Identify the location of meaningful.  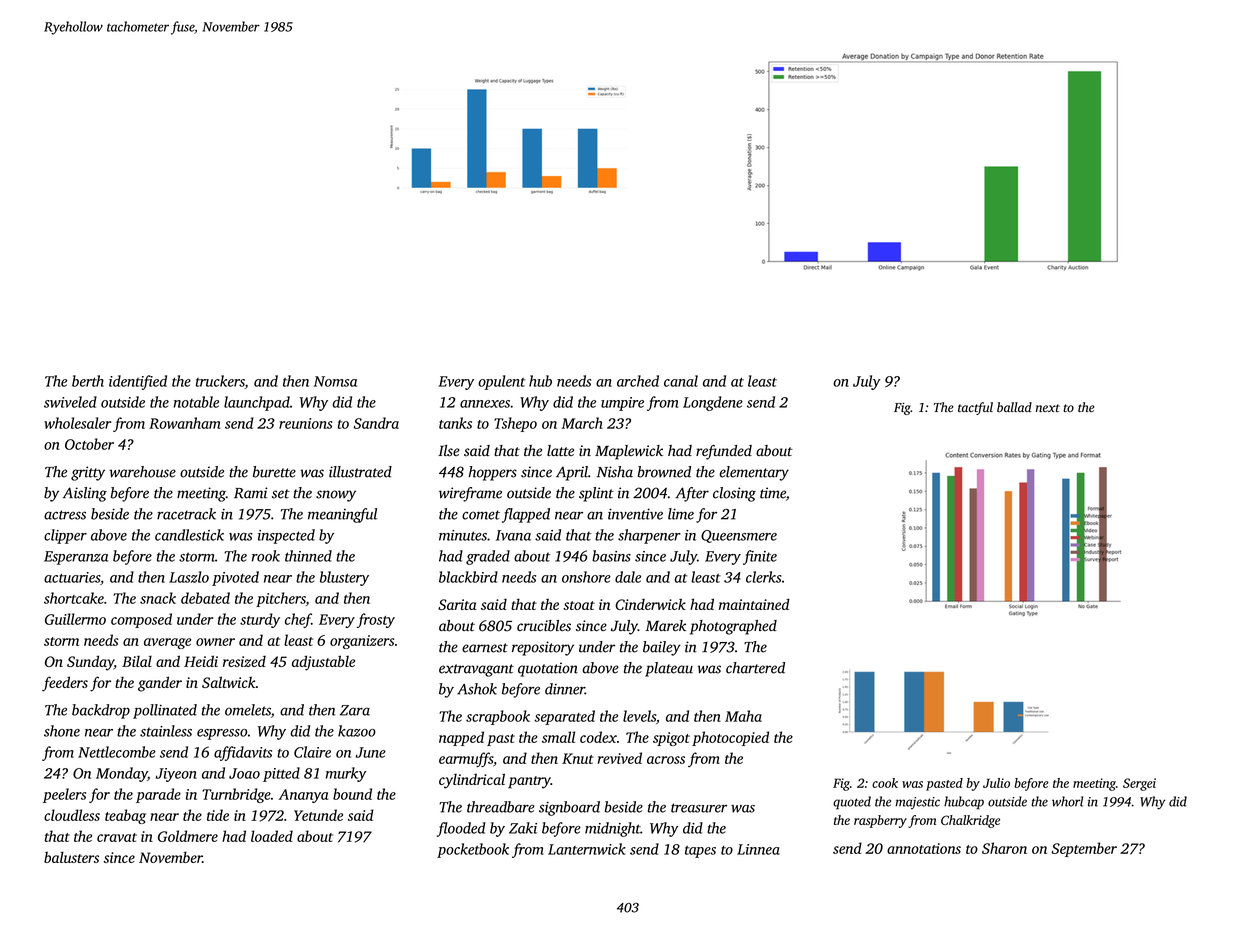
(342, 515).
